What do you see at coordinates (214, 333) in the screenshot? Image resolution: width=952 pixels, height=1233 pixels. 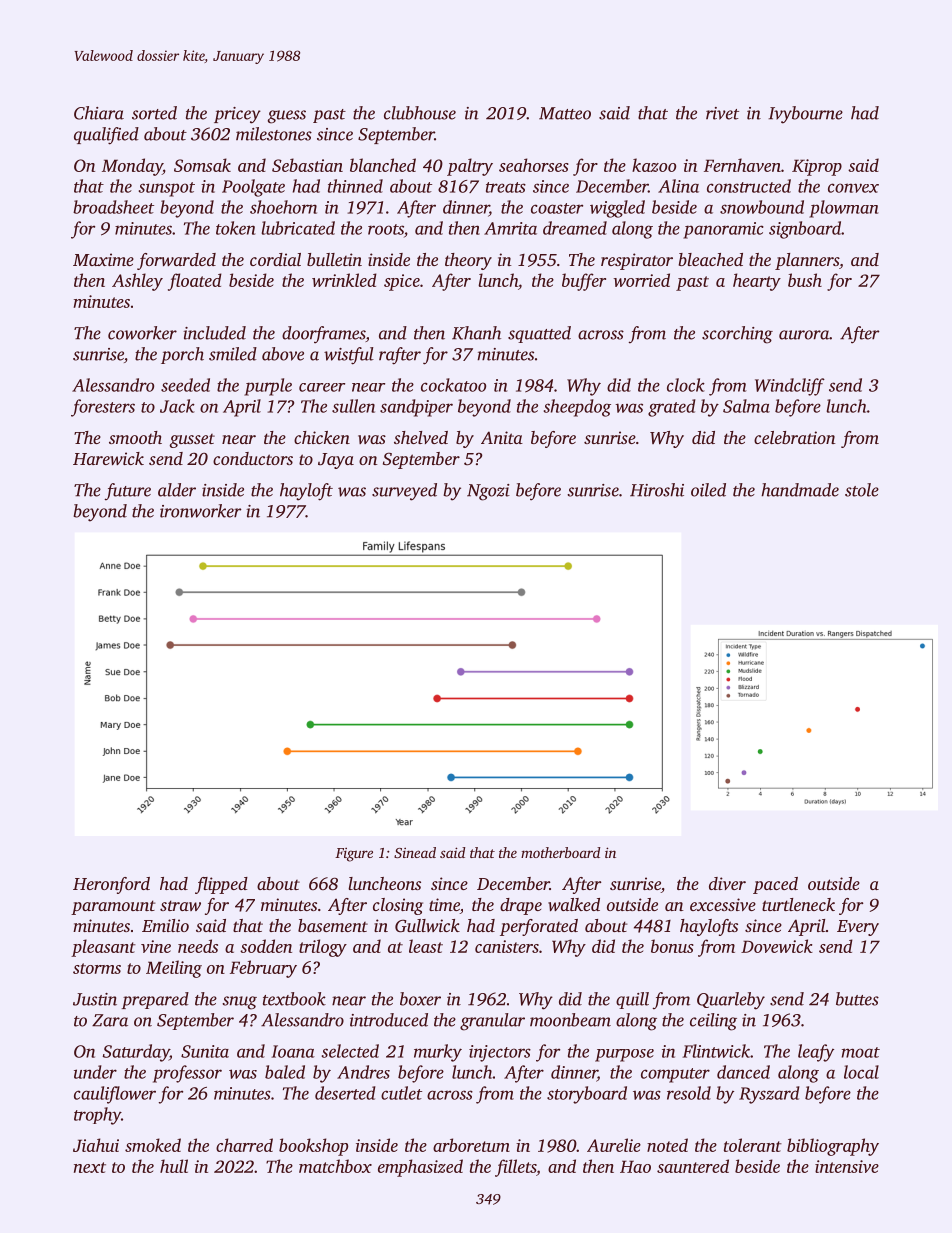 I see `included` at bounding box center [214, 333].
